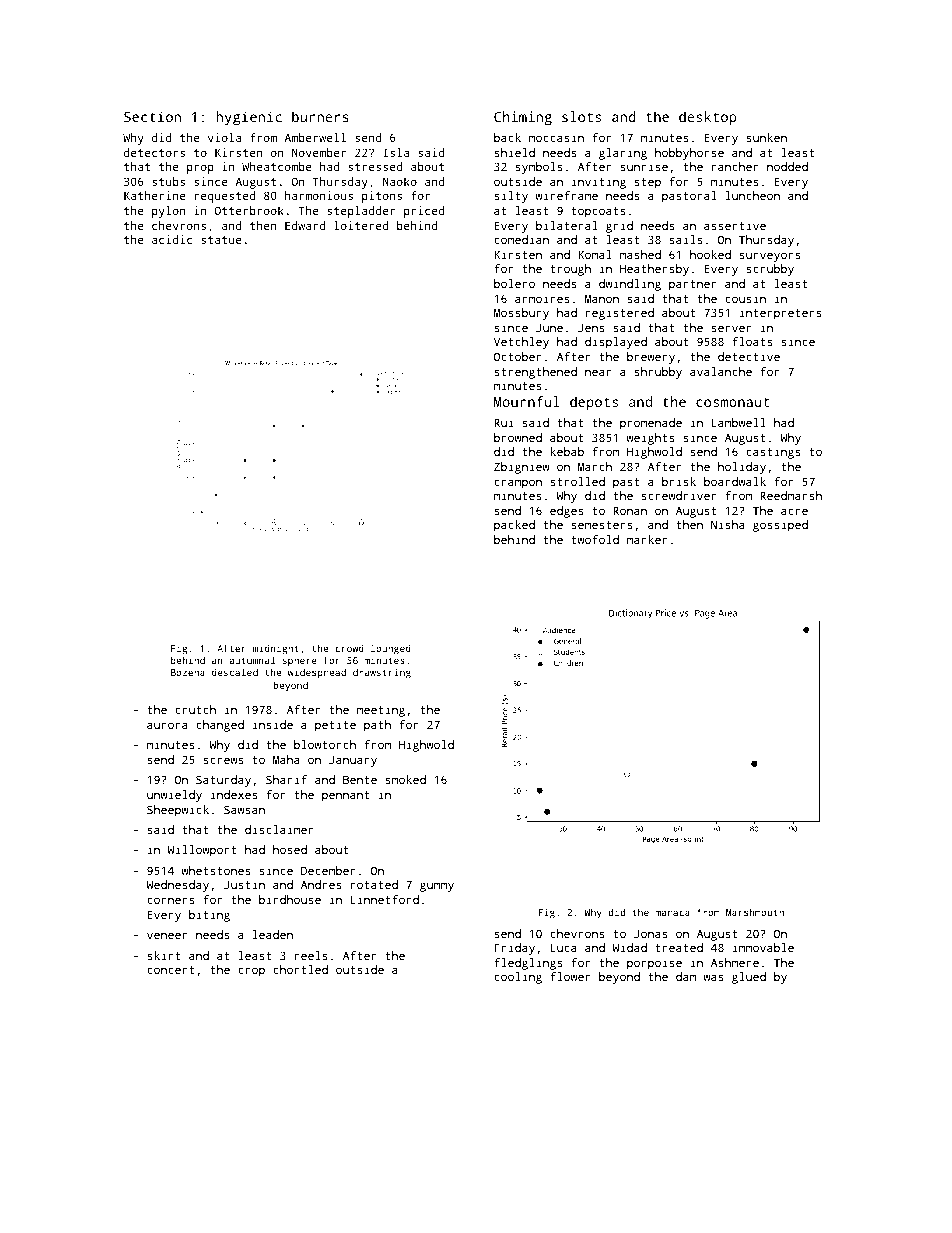 The width and height of the document is (952, 1233). What do you see at coordinates (577, 481) in the document?
I see `strolled` at bounding box center [577, 481].
